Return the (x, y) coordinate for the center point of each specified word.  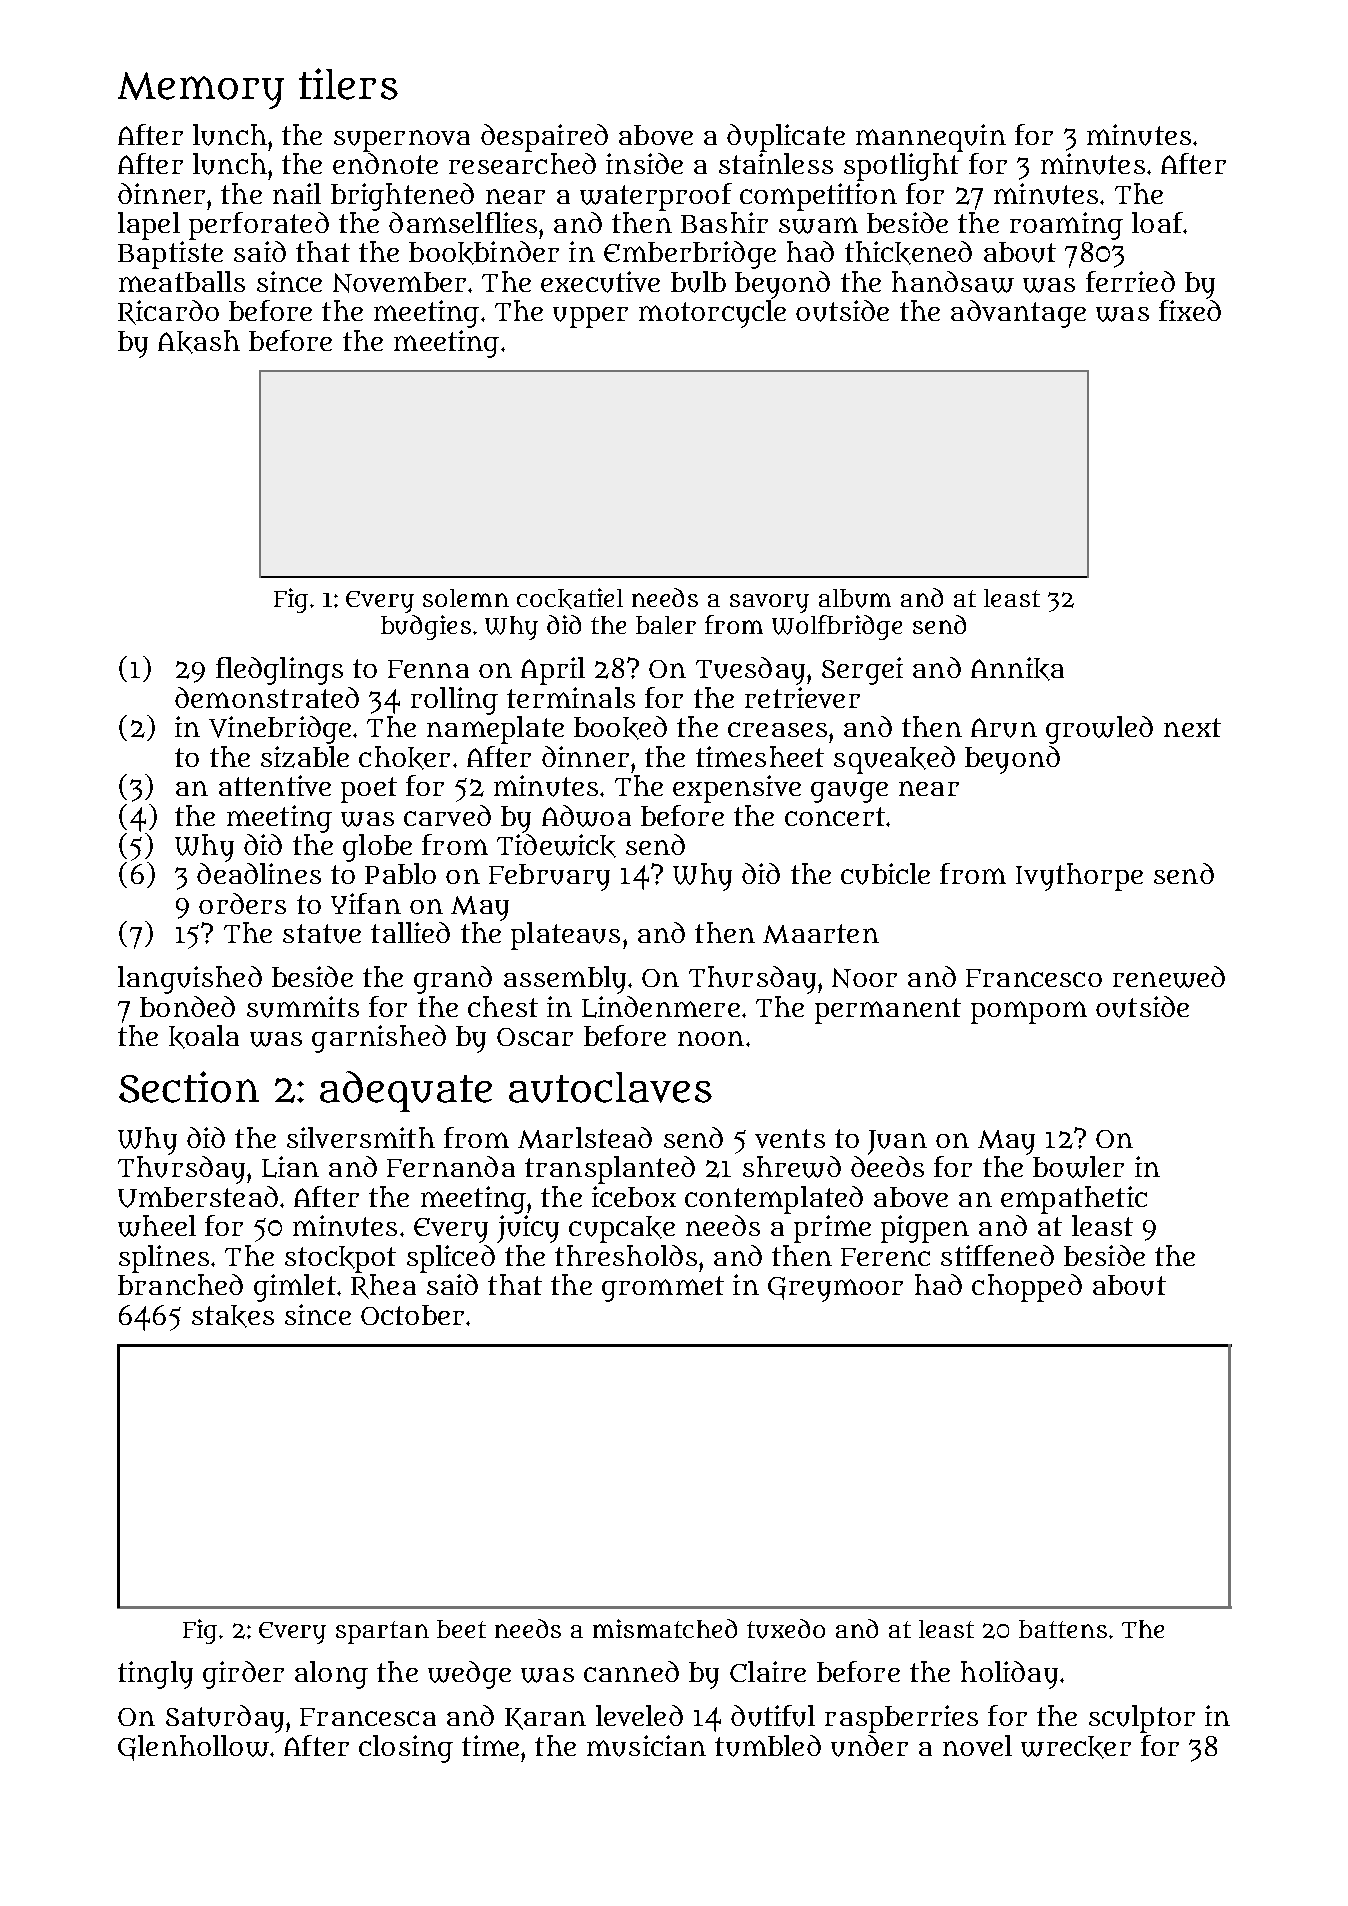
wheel (157, 1226)
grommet (663, 1289)
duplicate (786, 138)
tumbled (768, 1746)
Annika (1017, 669)
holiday (1009, 1675)
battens (1063, 1629)
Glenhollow (193, 1748)
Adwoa (586, 816)
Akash (199, 342)
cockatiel (570, 598)
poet (369, 790)
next (1192, 727)
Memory (201, 90)
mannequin (931, 138)
